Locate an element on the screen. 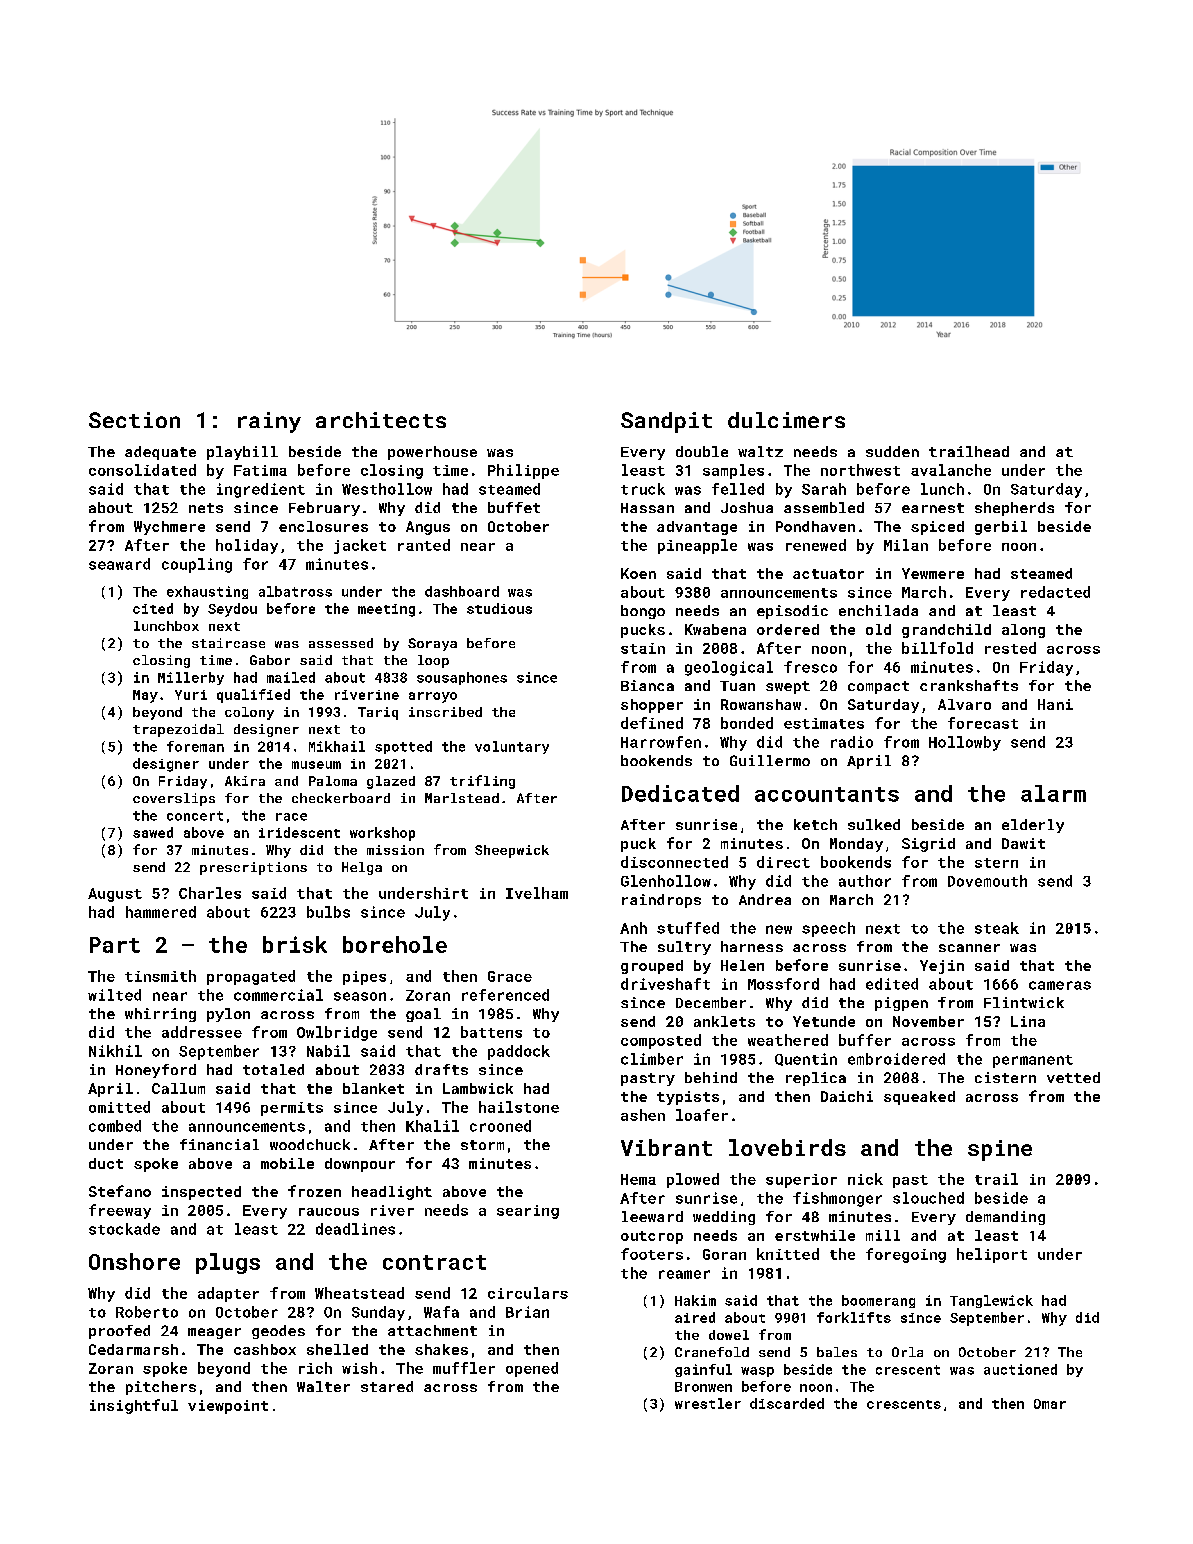  Sandpit is located at coordinates (666, 422).
